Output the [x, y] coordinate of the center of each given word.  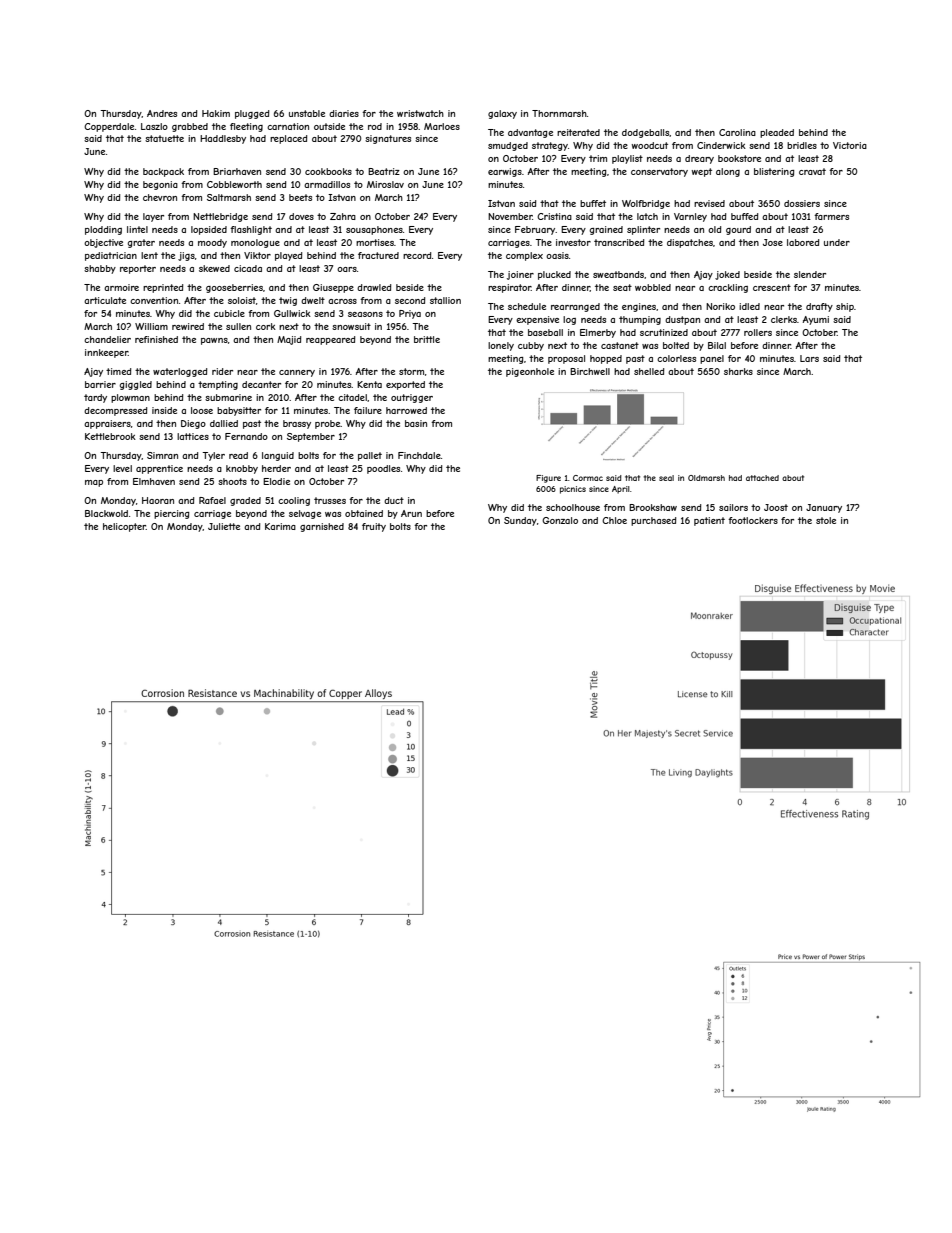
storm [411, 371]
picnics [573, 490]
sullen [238, 326]
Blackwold [106, 513]
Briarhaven [237, 171]
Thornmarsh [559, 113]
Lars [809, 358]
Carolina [737, 132]
